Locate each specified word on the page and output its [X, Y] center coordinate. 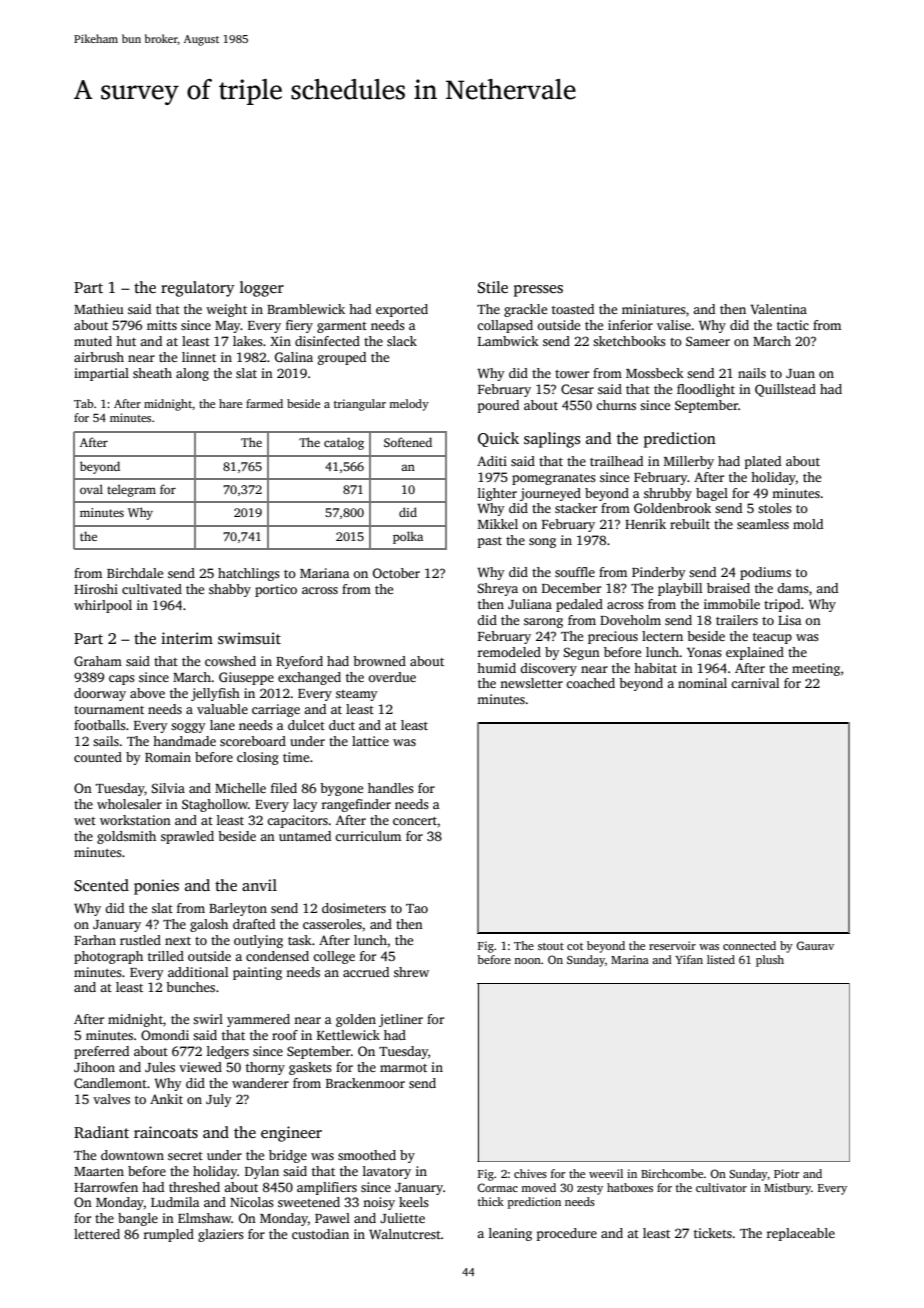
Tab [84, 403]
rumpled [169, 1235]
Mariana [325, 573]
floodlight [706, 390]
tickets [713, 1233]
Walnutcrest [405, 1234]
